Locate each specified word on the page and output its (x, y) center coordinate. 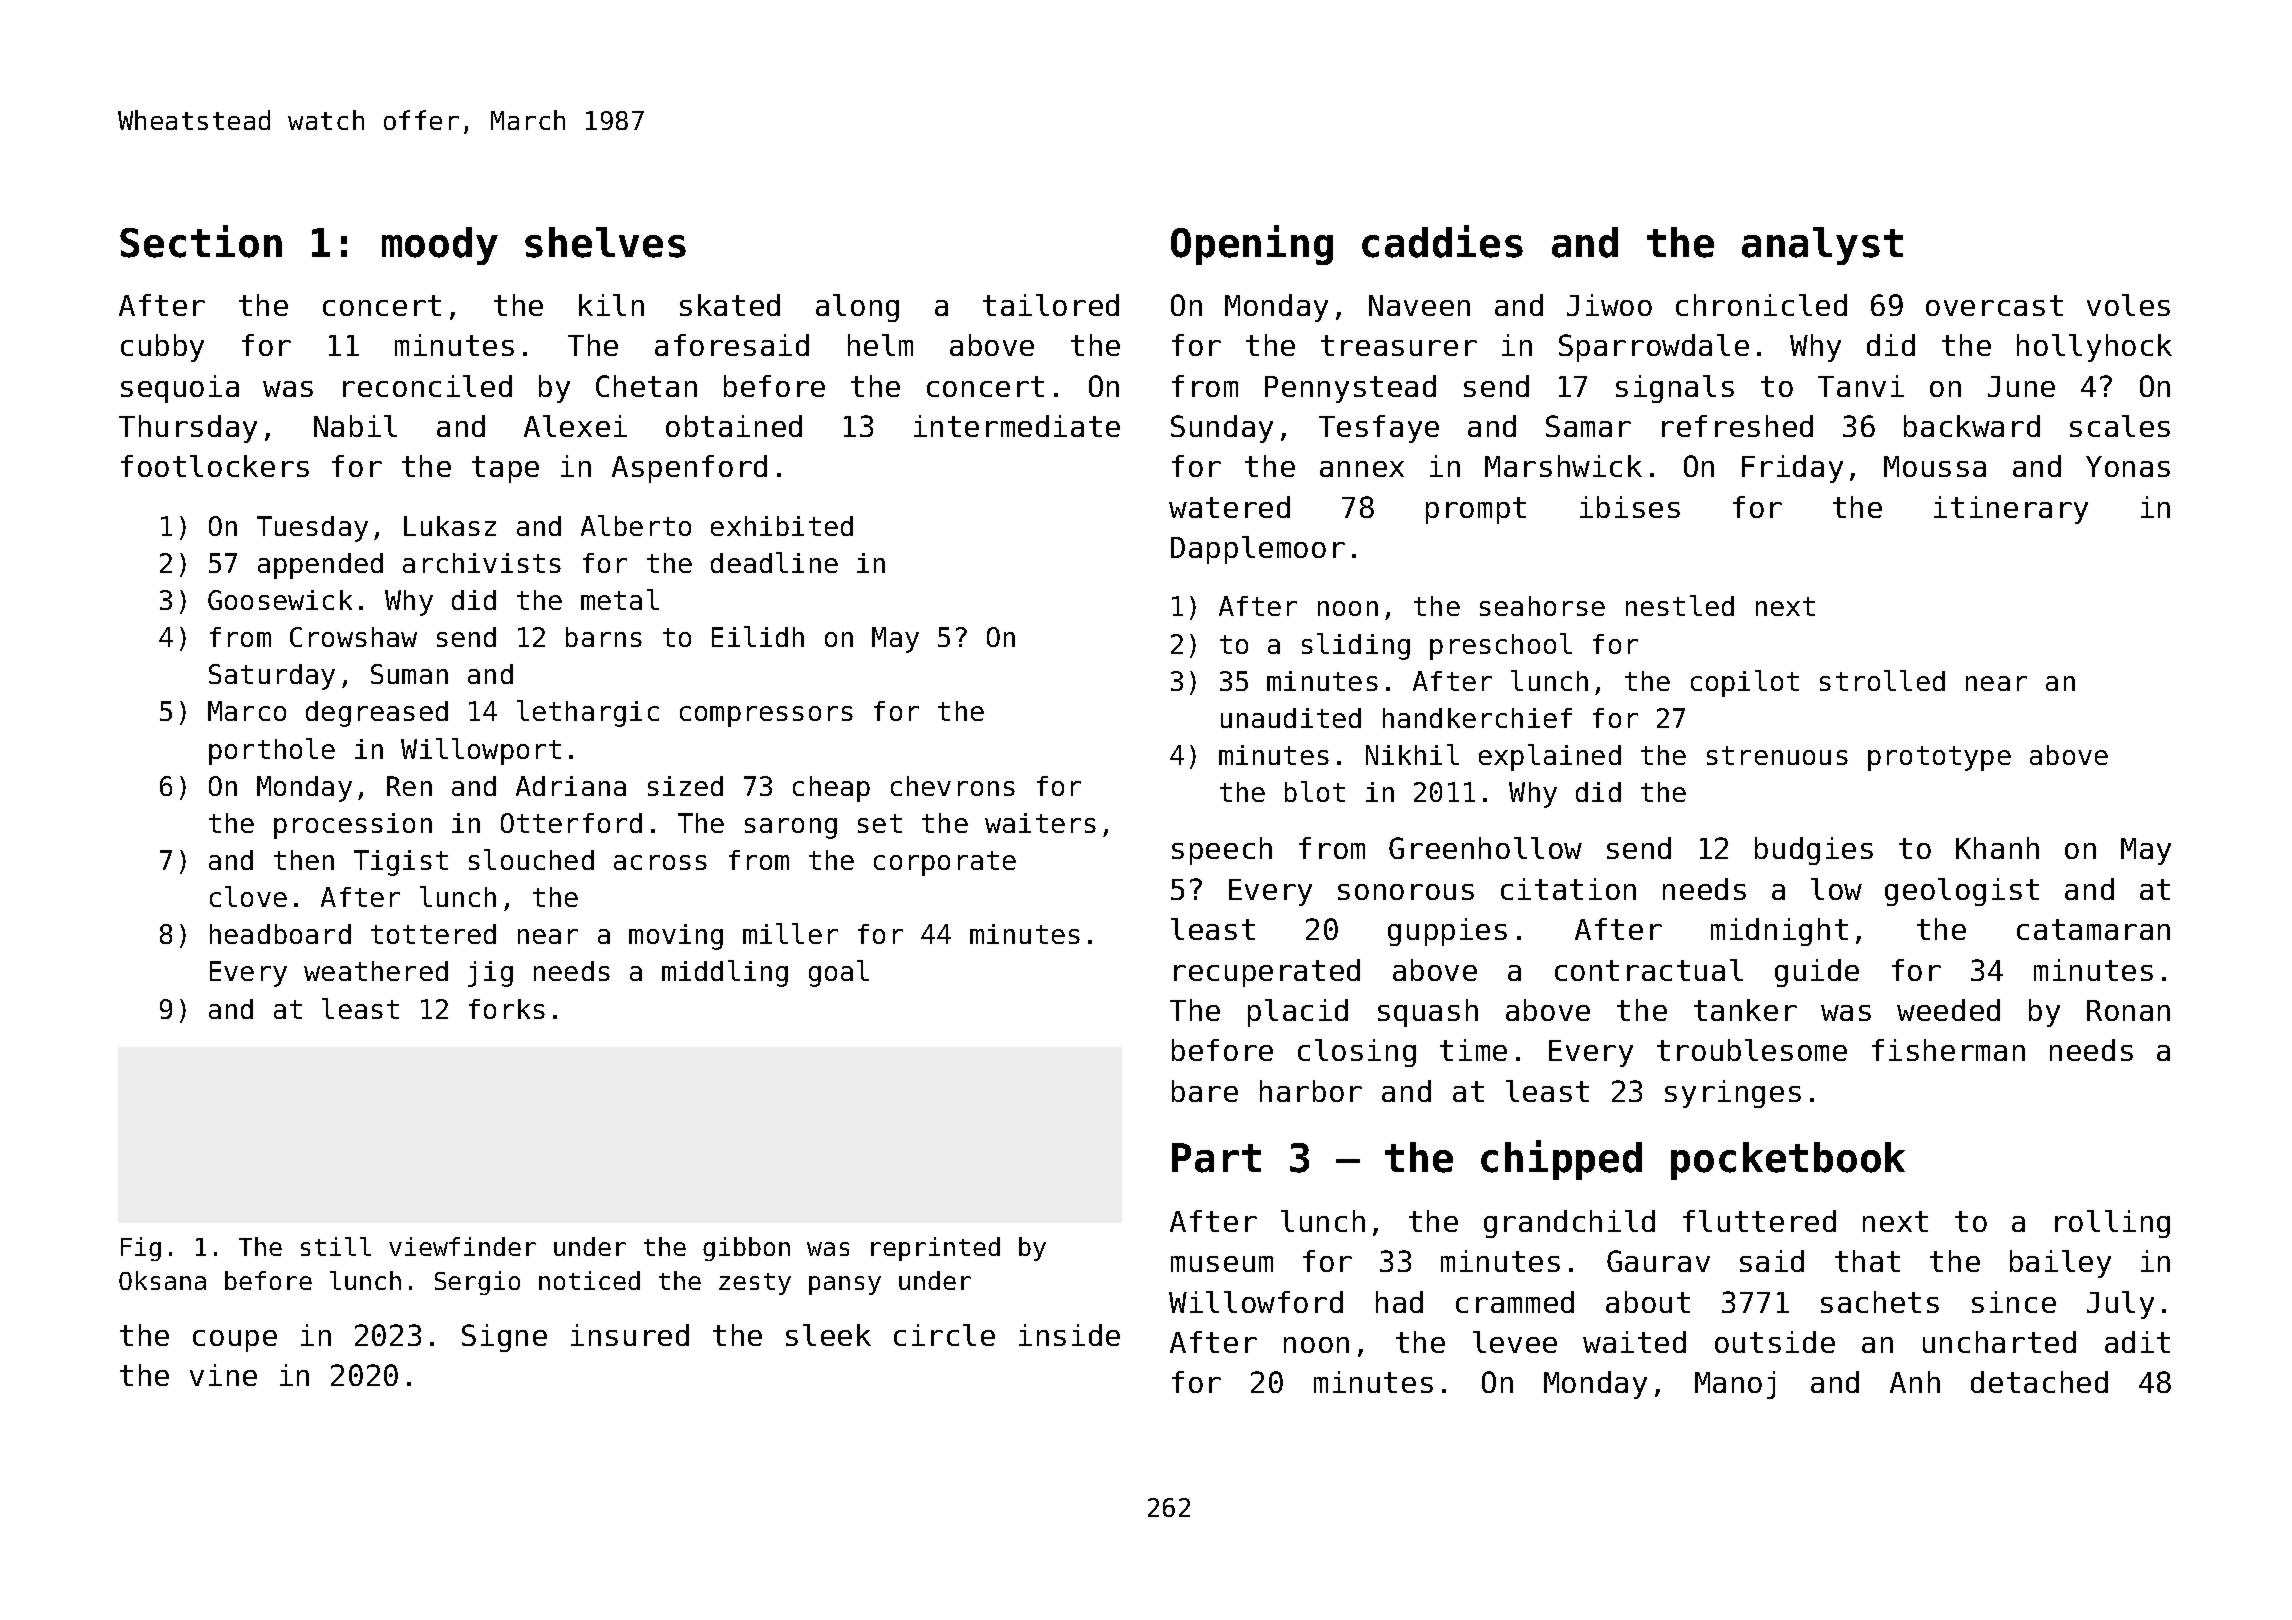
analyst (1822, 246)
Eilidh (758, 636)
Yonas (2128, 466)
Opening (1252, 245)
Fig (141, 1249)
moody (440, 246)
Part (1216, 1158)
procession (353, 826)
